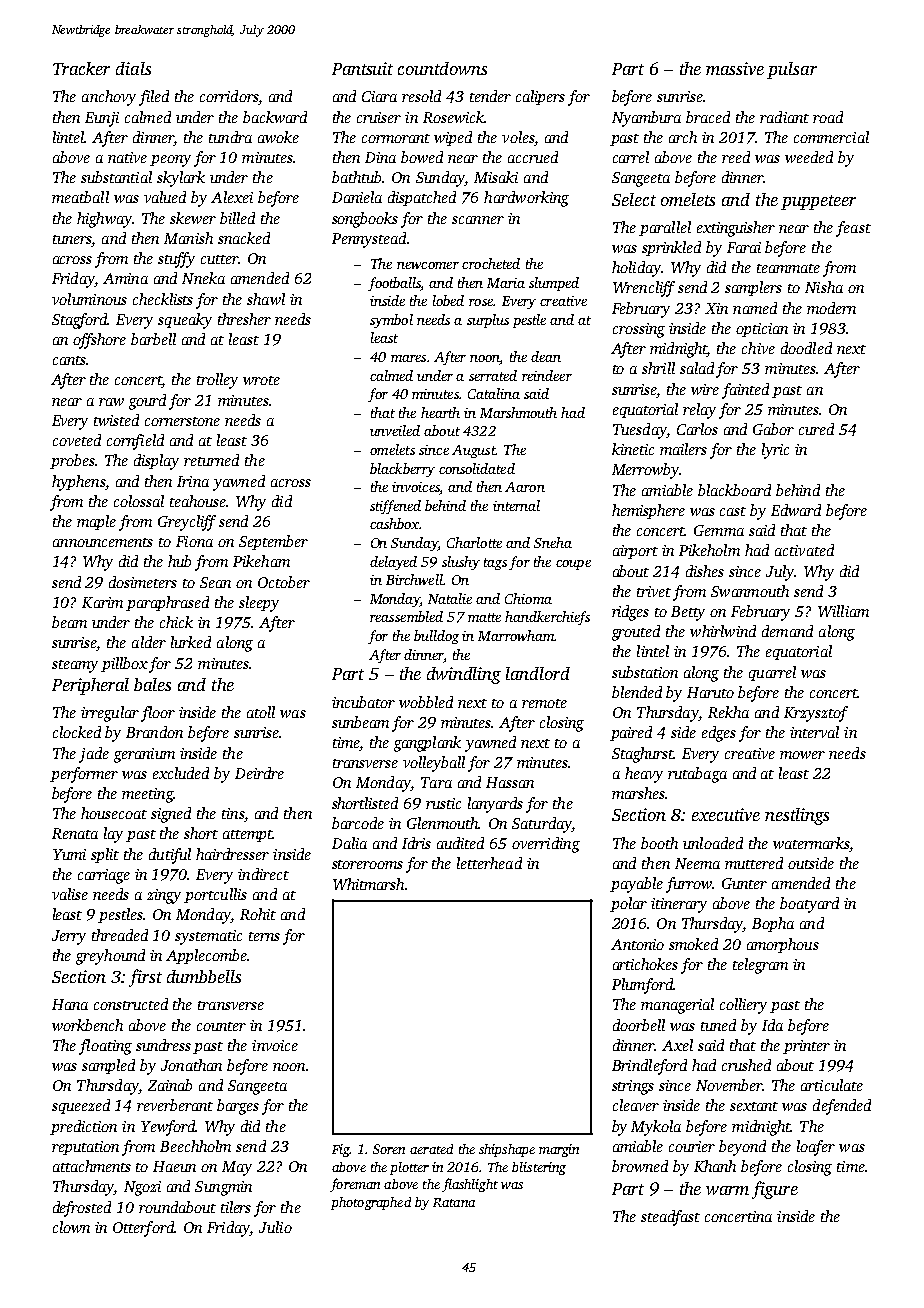 This screenshot has height=1308, width=924. What do you see at coordinates (85, 1148) in the screenshot?
I see `reputation` at bounding box center [85, 1148].
